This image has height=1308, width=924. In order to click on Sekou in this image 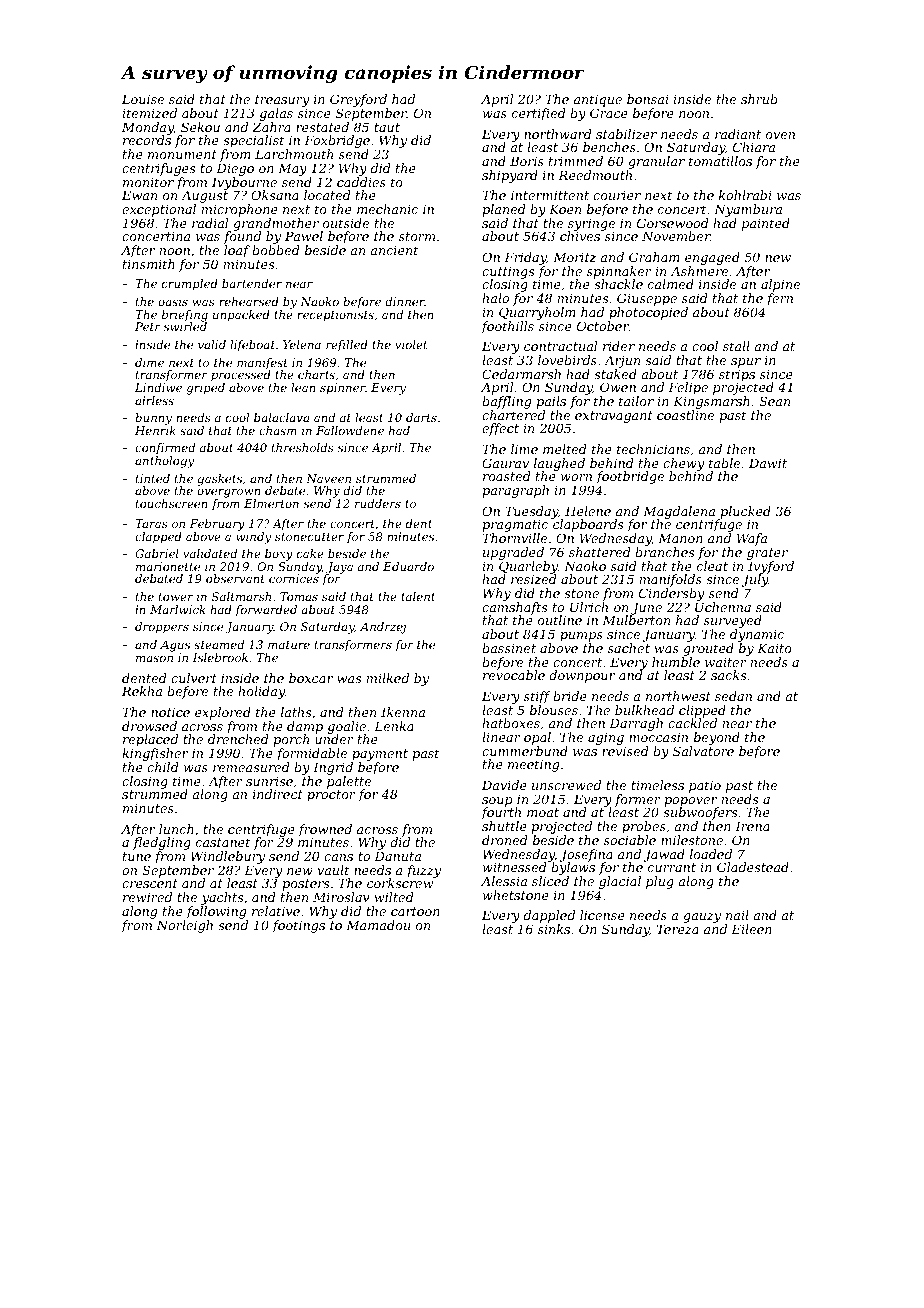, I will do `click(200, 127)`.
